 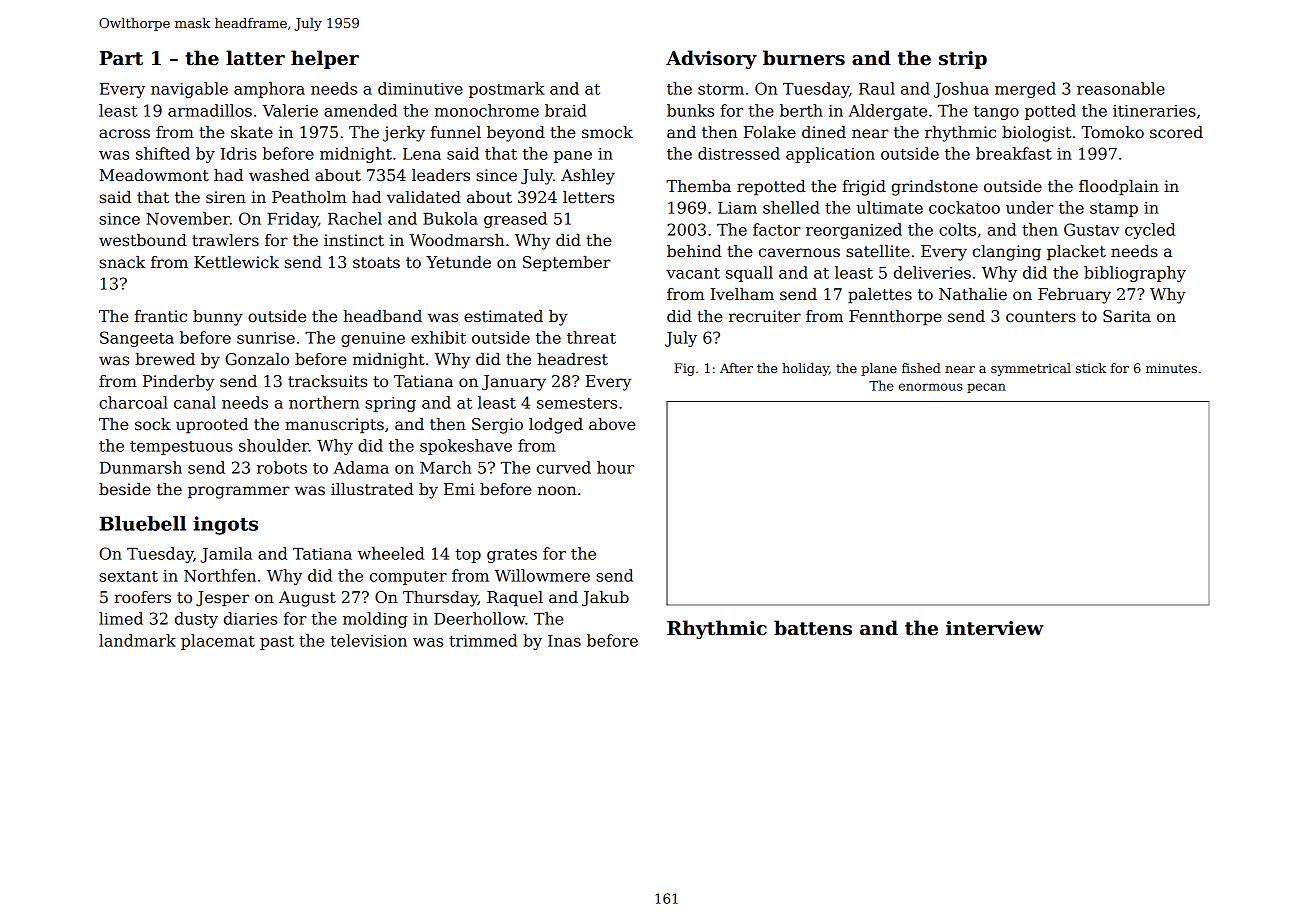 What do you see at coordinates (804, 58) in the screenshot?
I see `burners` at bounding box center [804, 58].
